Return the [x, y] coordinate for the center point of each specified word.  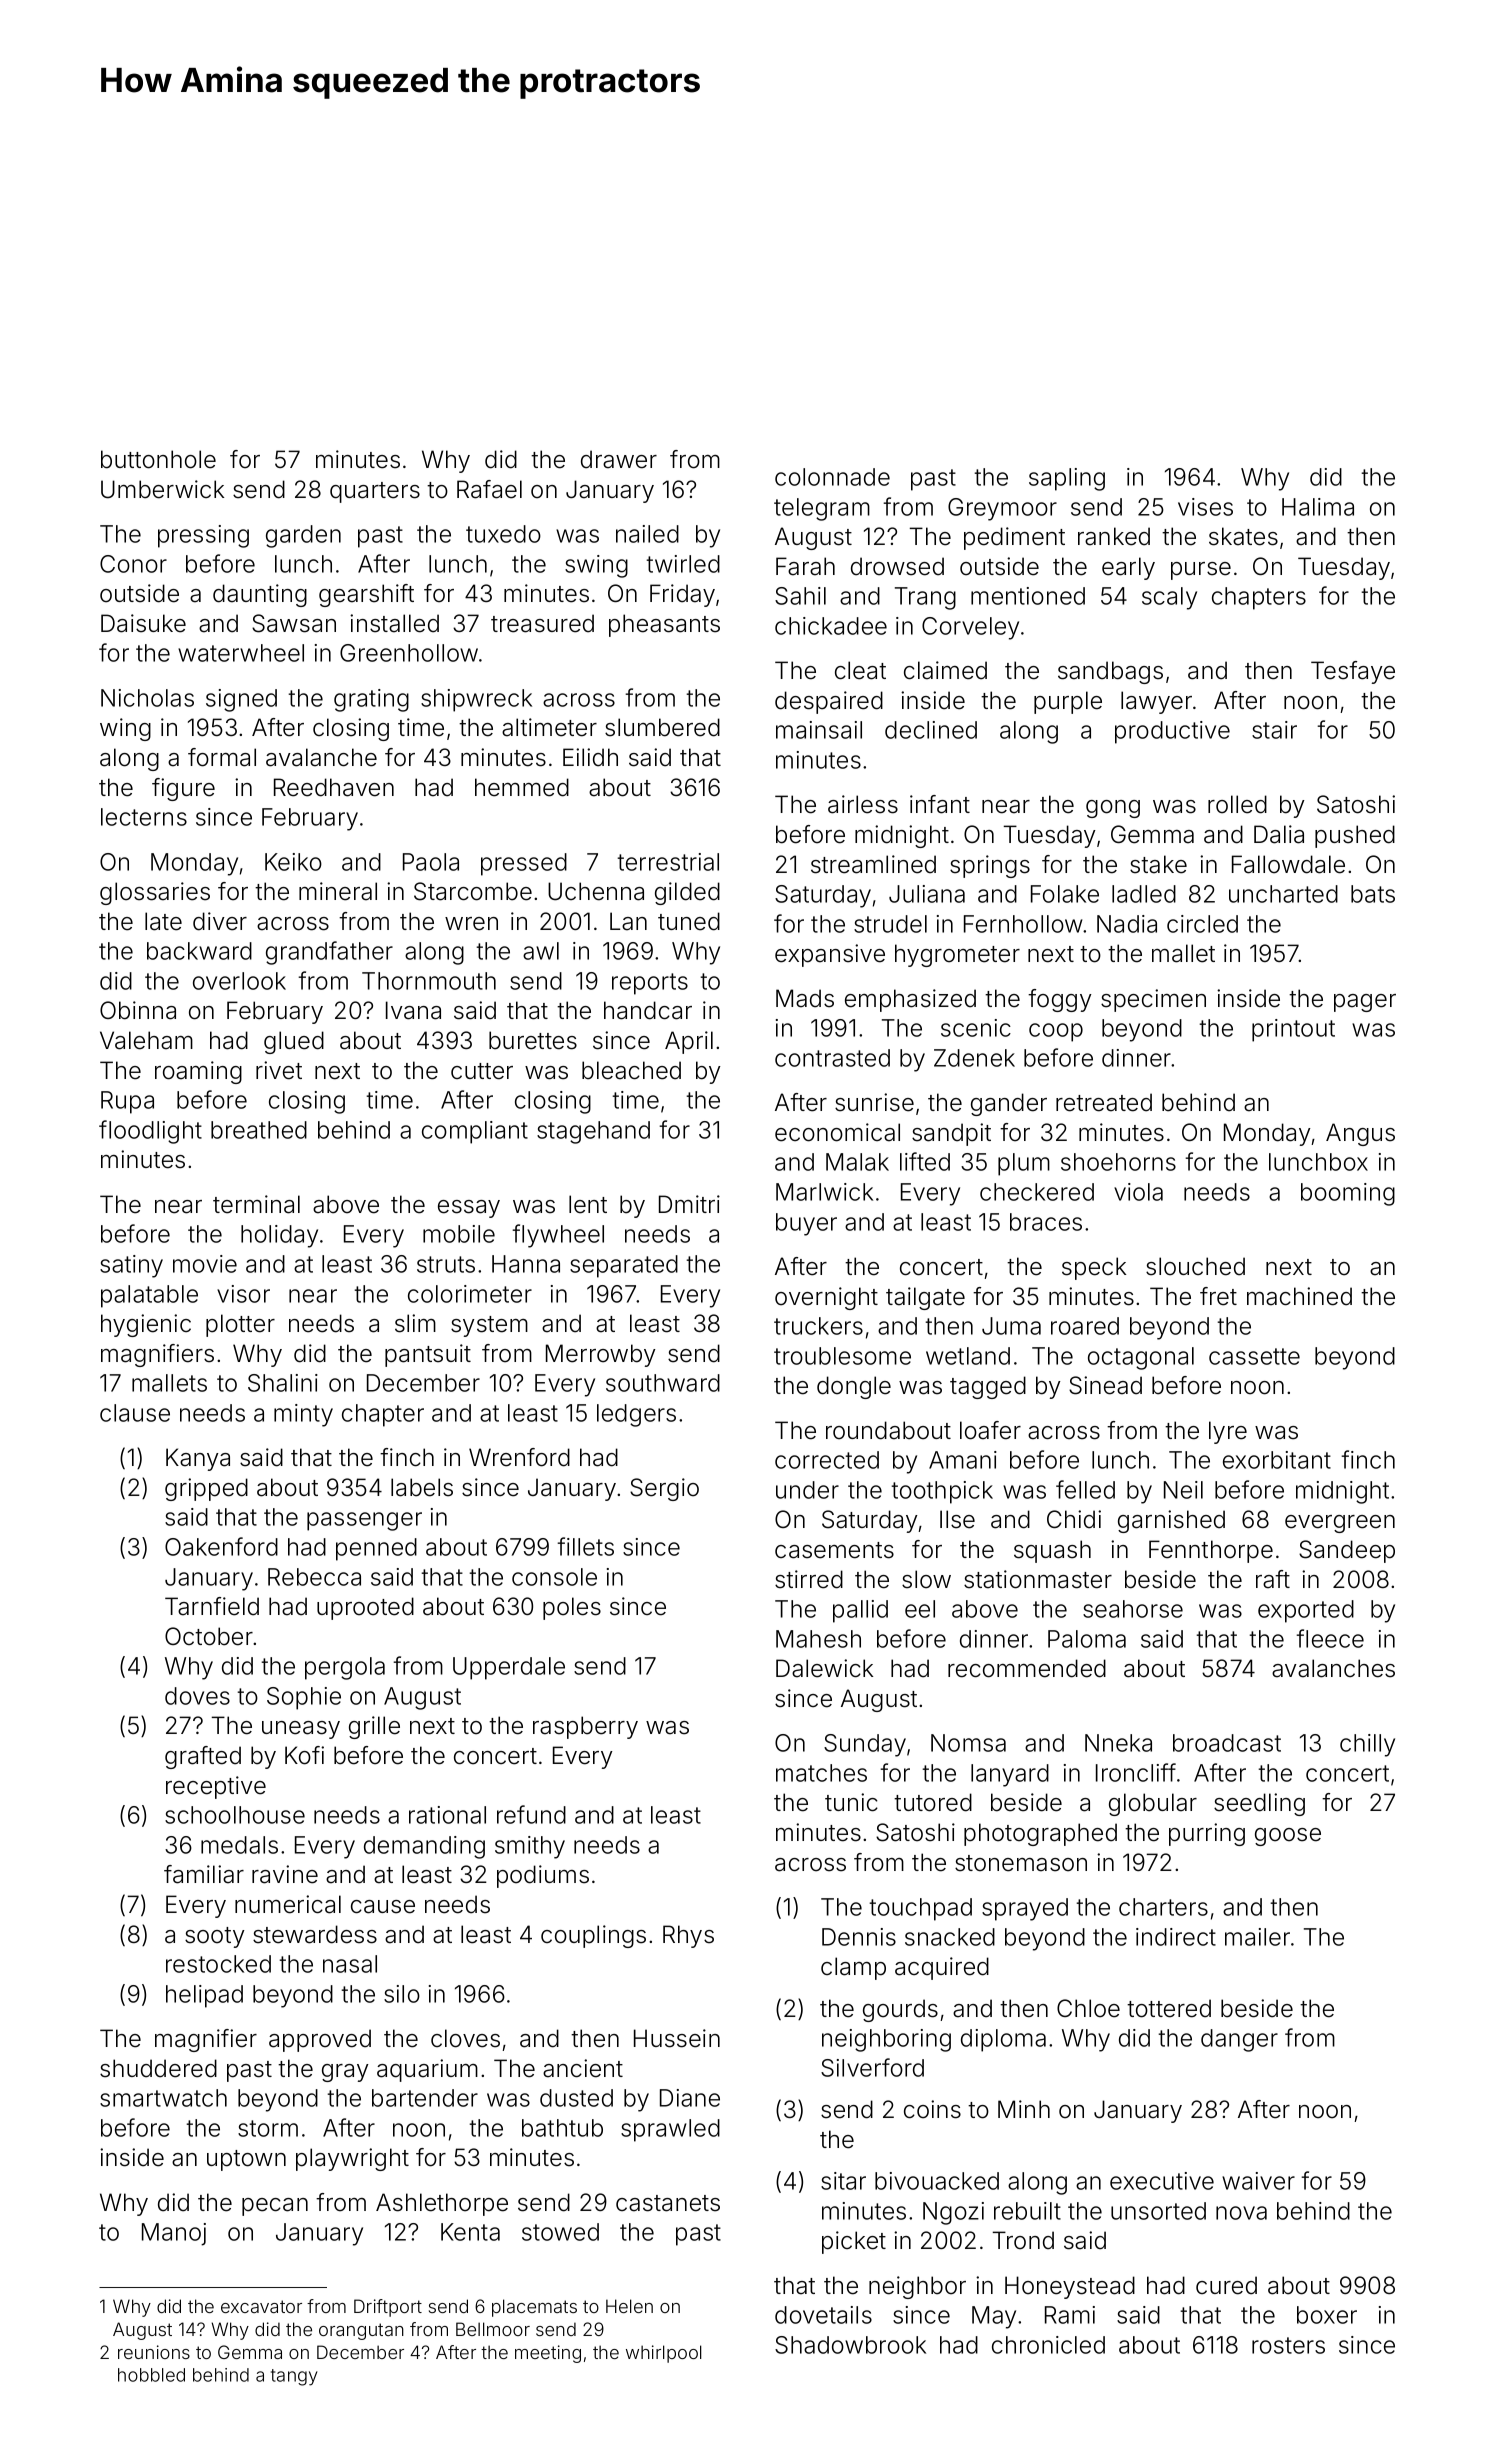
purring [1207, 1834]
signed [241, 700]
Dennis [859, 1937]
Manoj [174, 2234]
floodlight [150, 1132]
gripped [206, 1489]
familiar [204, 1874]
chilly [1367, 1745]
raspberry [585, 1727]
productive [1172, 732]
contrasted [832, 1058]
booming [1348, 1194]
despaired [829, 702]
